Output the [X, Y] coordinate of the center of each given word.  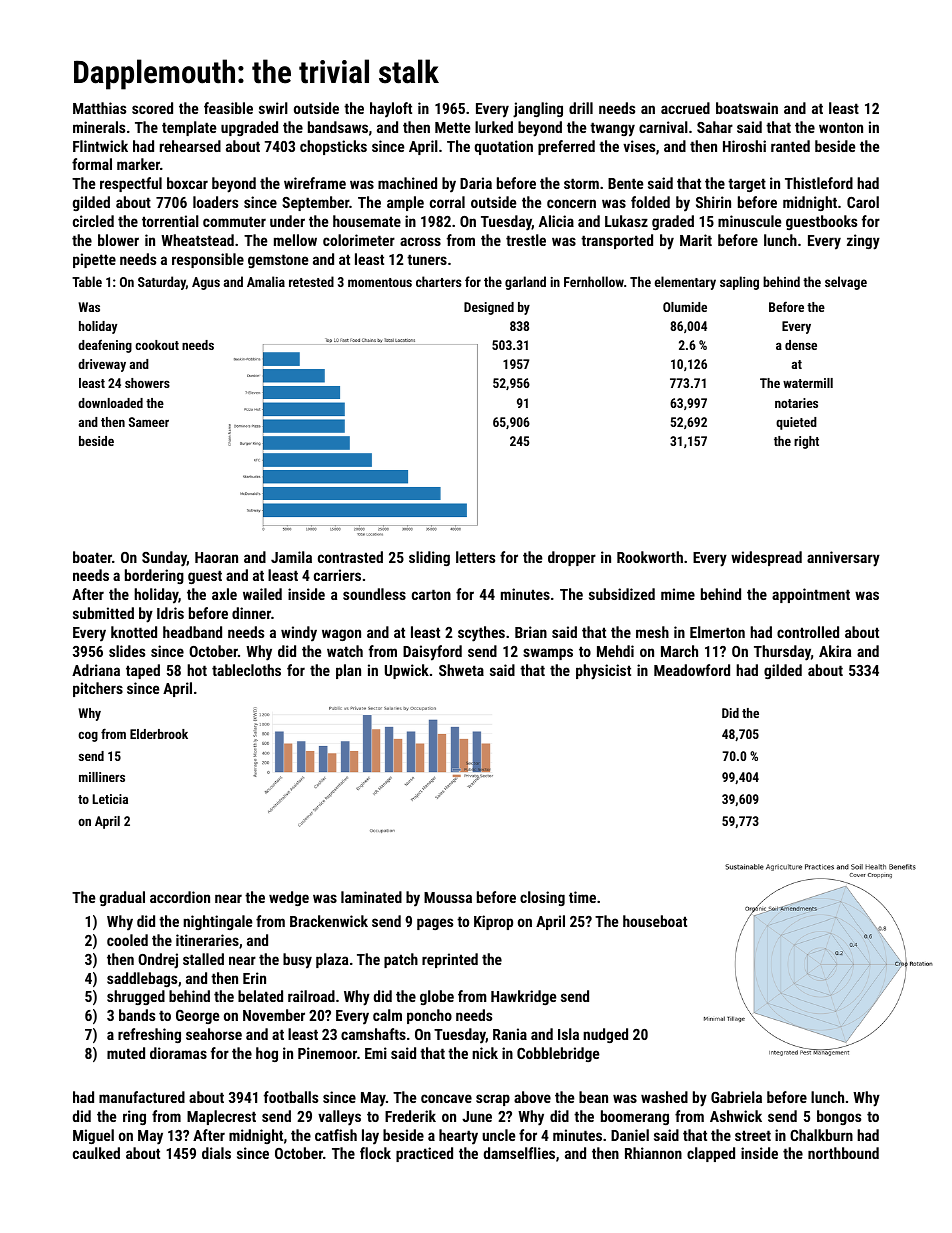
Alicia [556, 221]
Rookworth [650, 557]
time [582, 897]
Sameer [149, 422]
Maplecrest [221, 1117]
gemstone [278, 261]
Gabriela [736, 1097]
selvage [846, 283]
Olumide [685, 307]
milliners [102, 777]
